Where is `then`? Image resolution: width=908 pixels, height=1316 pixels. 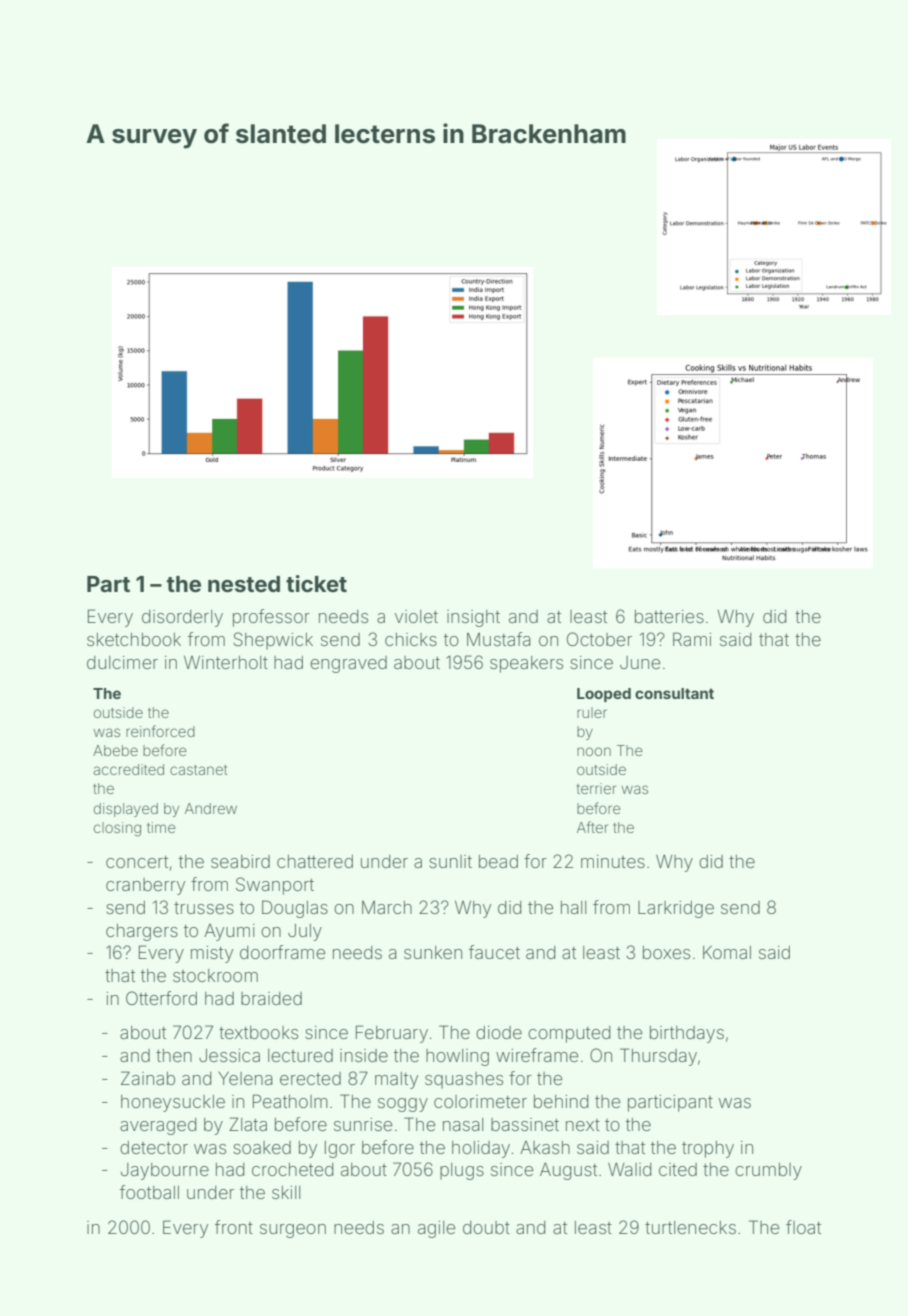
then is located at coordinates (174, 1055).
